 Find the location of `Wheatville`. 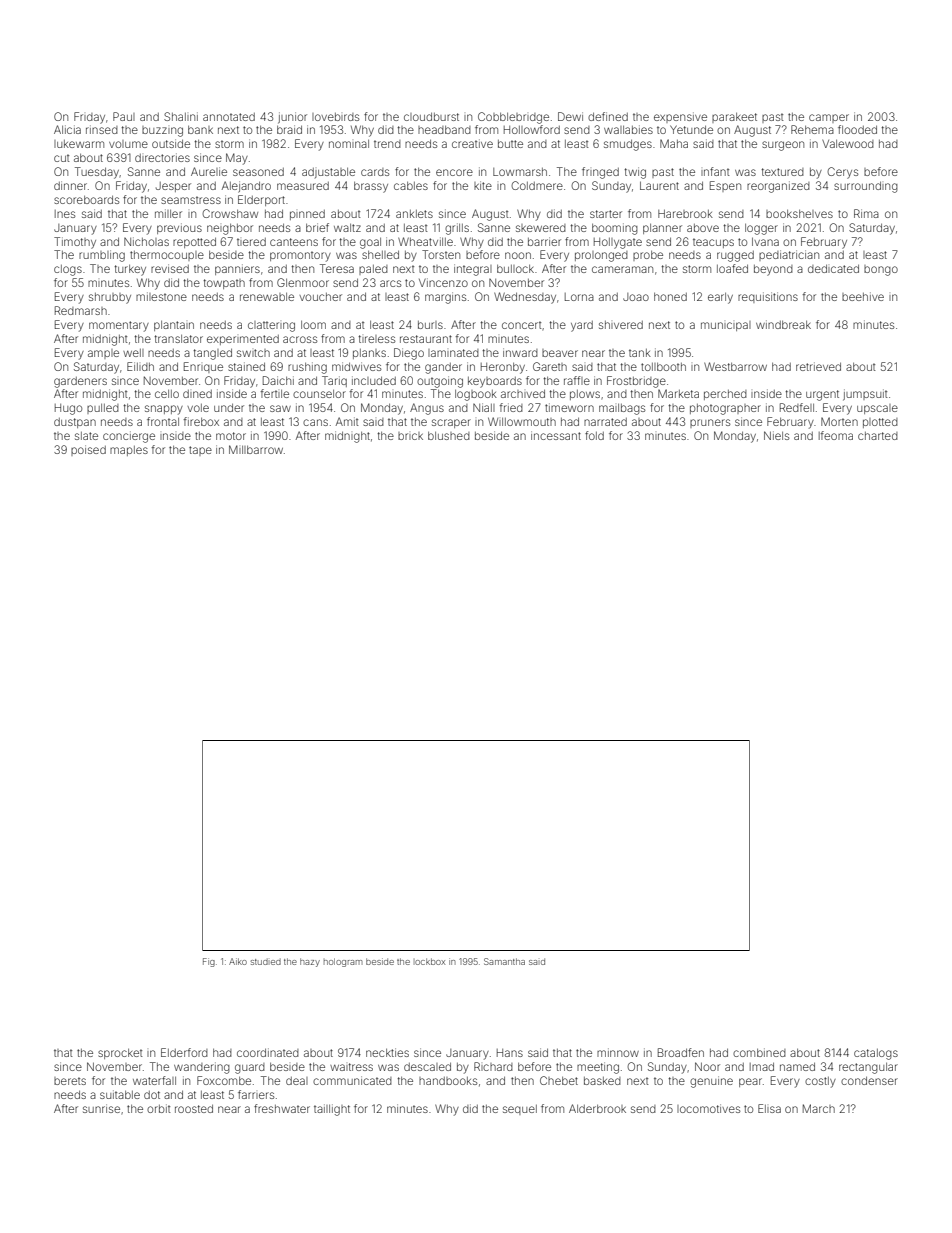

Wheatville is located at coordinates (425, 241).
